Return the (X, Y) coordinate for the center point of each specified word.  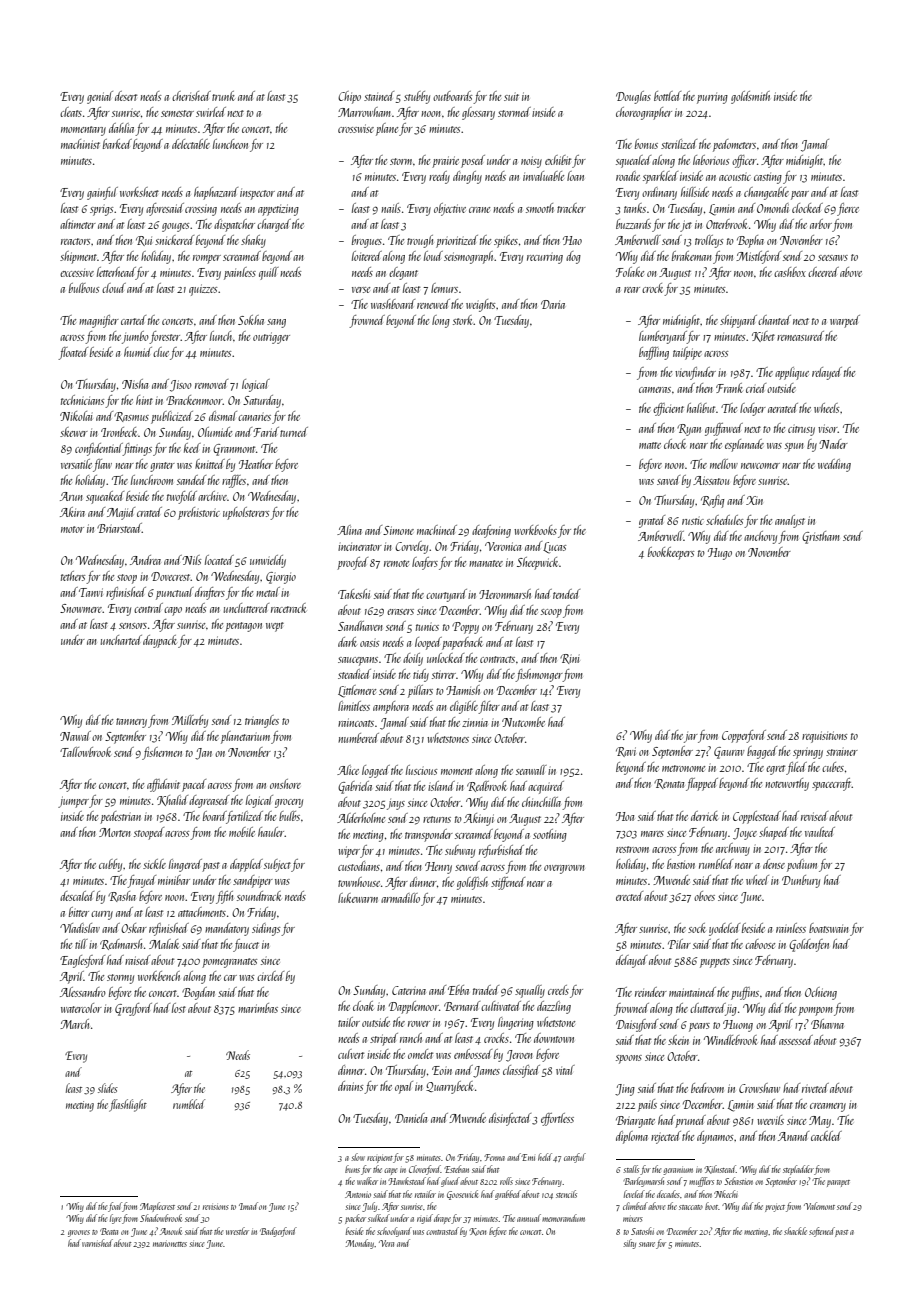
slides (108, 1088)
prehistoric (199, 513)
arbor (821, 224)
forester (164, 337)
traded (486, 990)
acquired (546, 787)
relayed (827, 373)
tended (566, 594)
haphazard (216, 193)
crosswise (356, 128)
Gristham (821, 537)
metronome (683, 768)
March (74, 1024)
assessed (796, 1040)
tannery (131, 723)
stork (463, 320)
